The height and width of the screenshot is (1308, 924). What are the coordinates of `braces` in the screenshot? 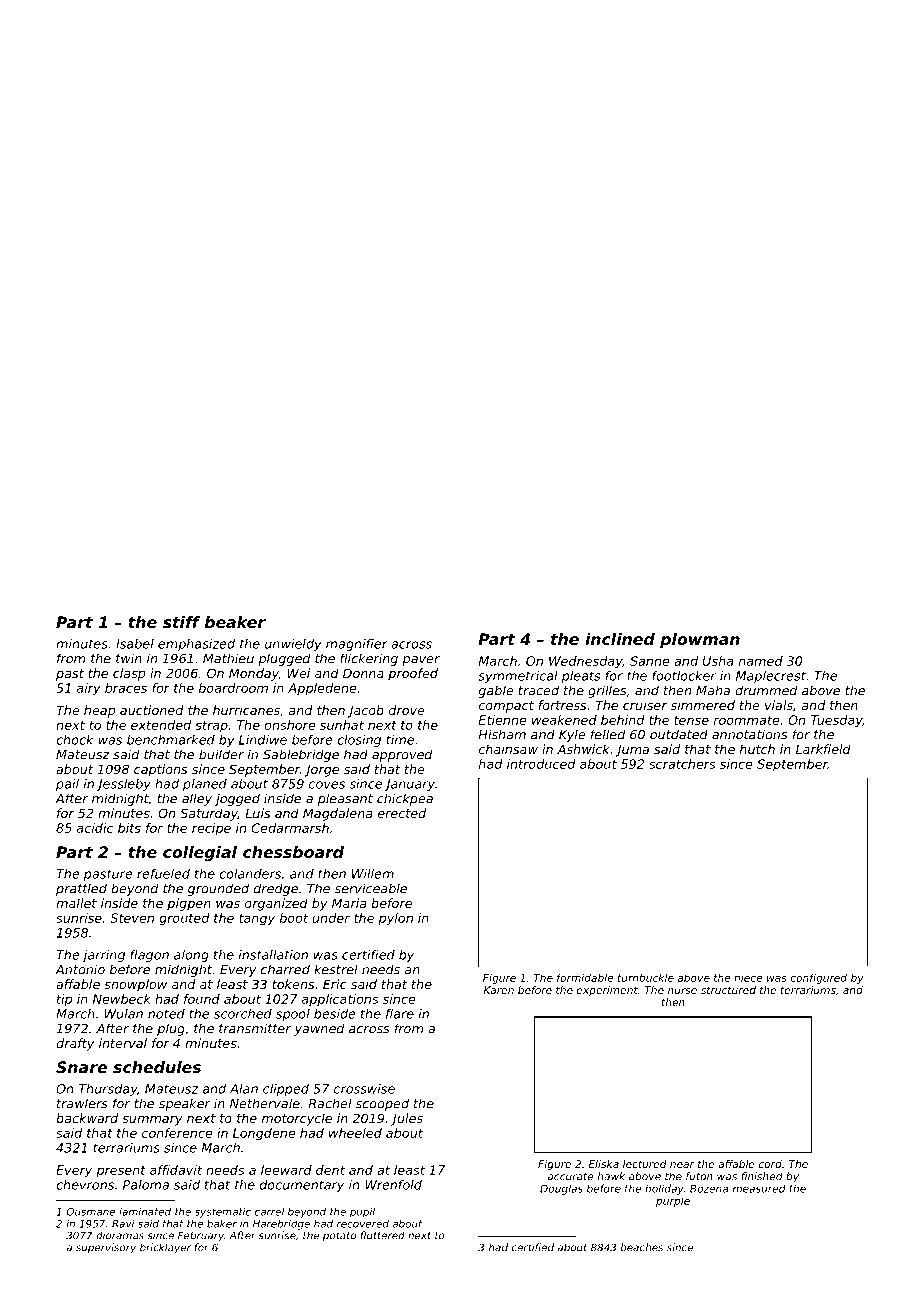 It's located at (126, 688).
